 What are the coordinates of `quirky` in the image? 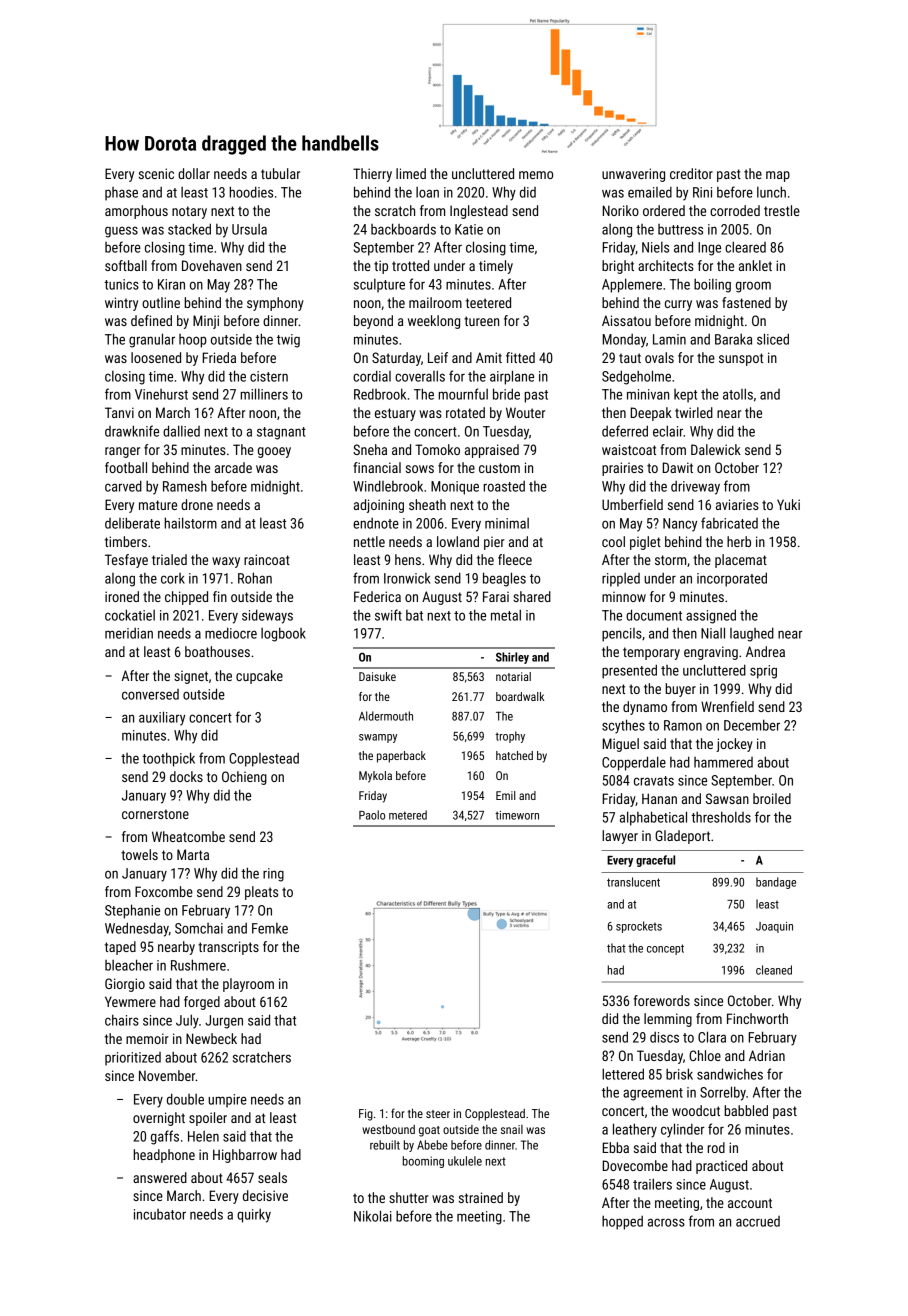 It's located at (254, 1216).
